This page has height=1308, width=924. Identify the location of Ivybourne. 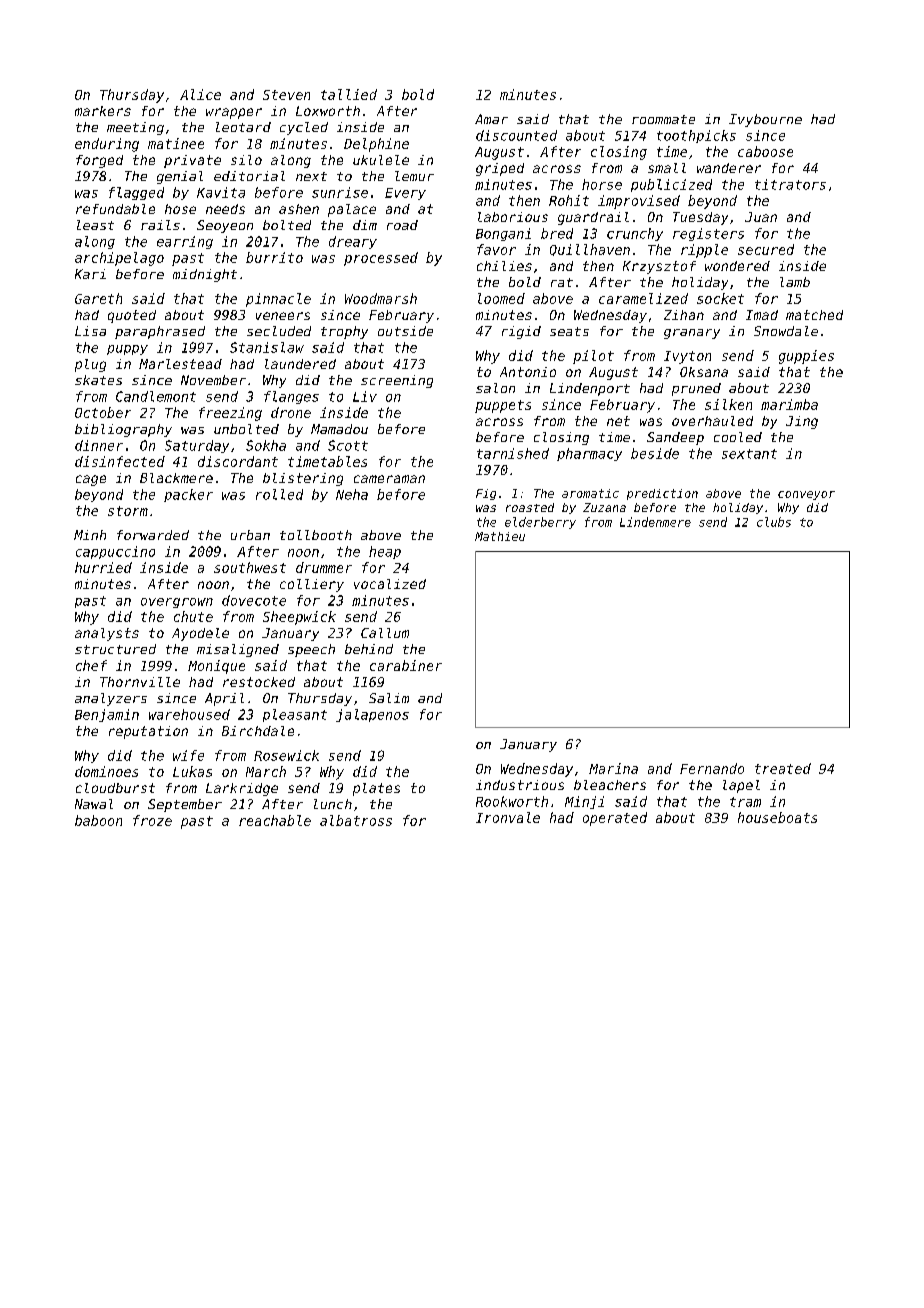
(765, 120).
